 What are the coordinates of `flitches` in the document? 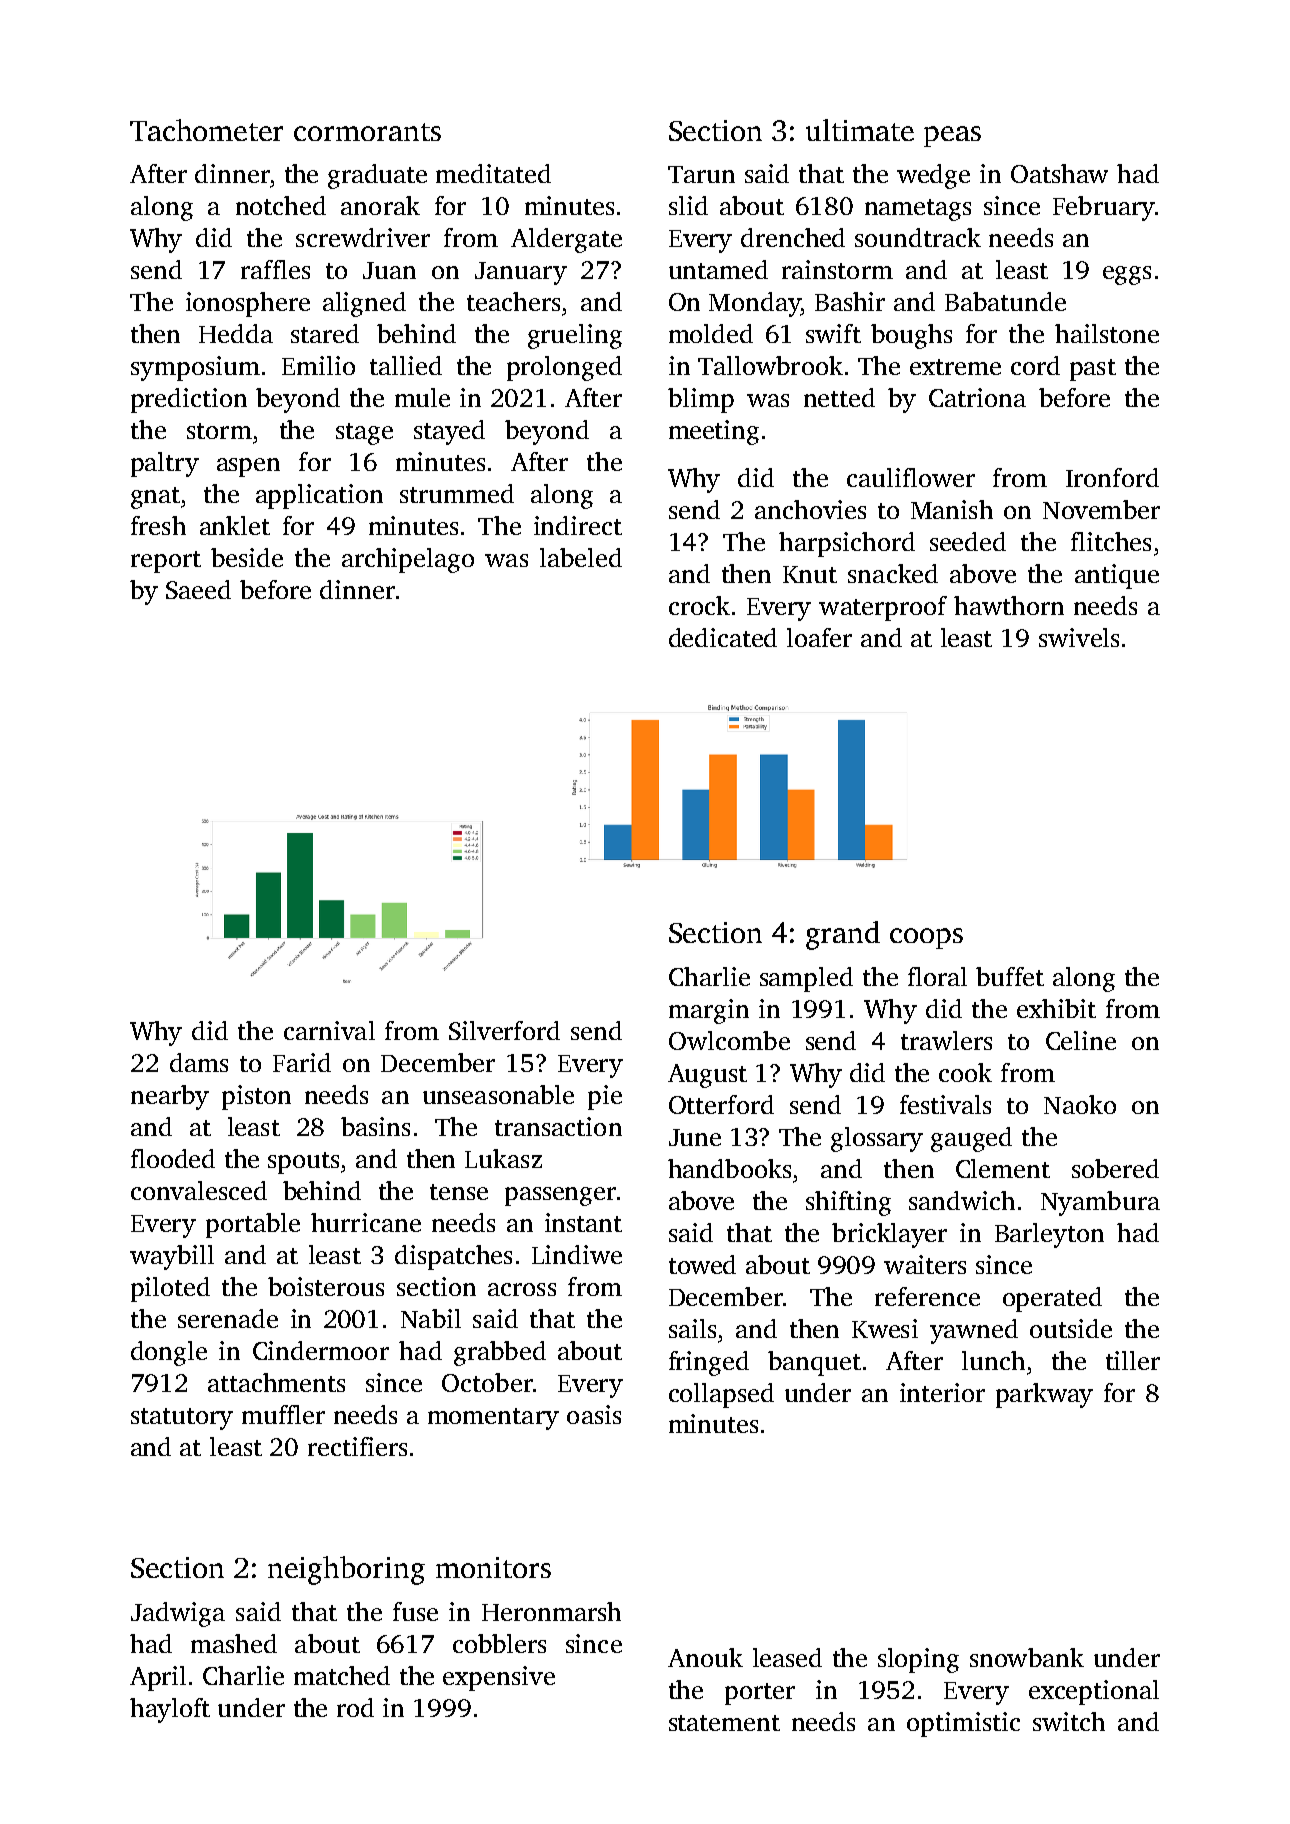 It's located at (1111, 541).
